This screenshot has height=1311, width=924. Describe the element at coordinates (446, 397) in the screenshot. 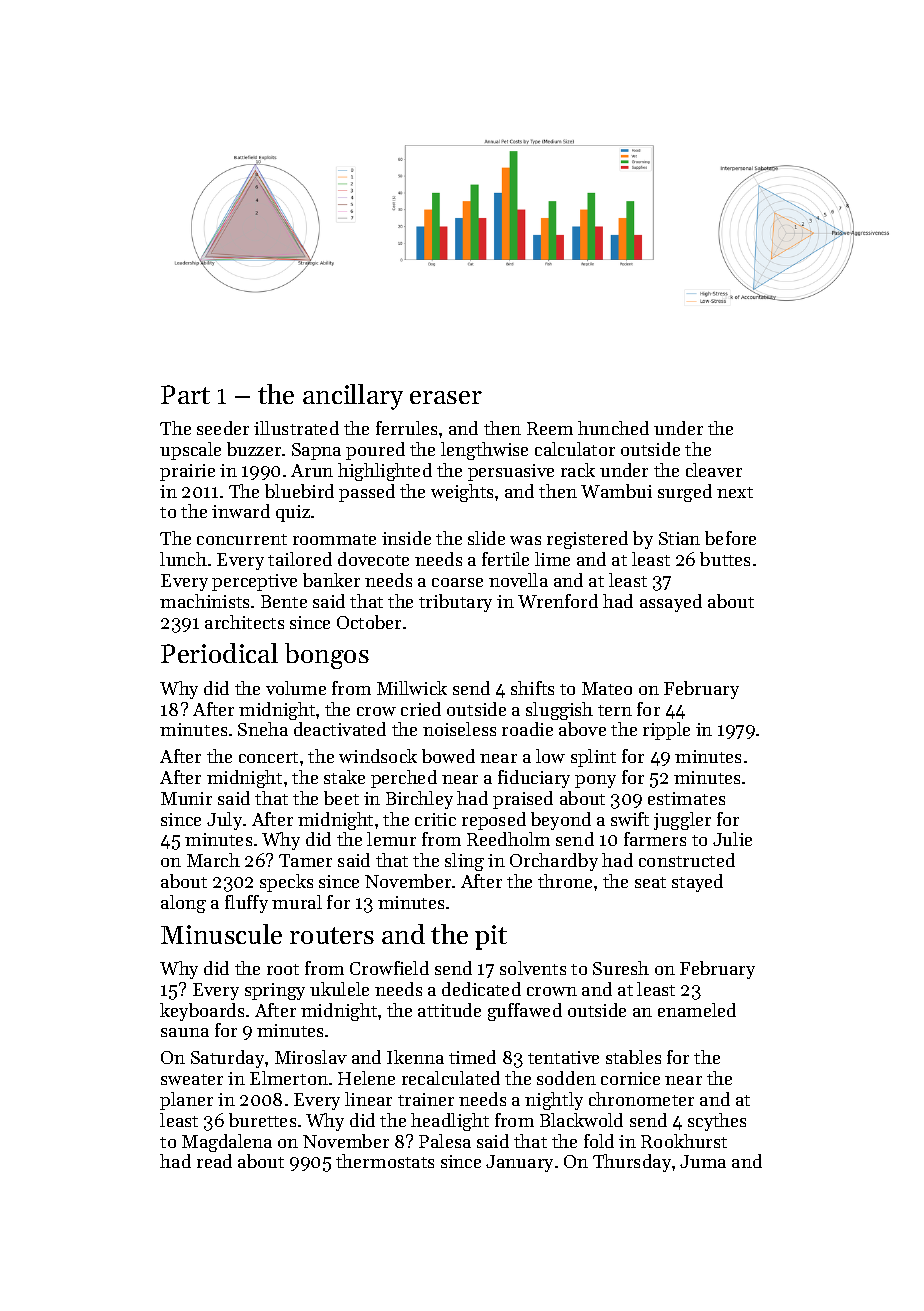

I see `eraser` at that location.
